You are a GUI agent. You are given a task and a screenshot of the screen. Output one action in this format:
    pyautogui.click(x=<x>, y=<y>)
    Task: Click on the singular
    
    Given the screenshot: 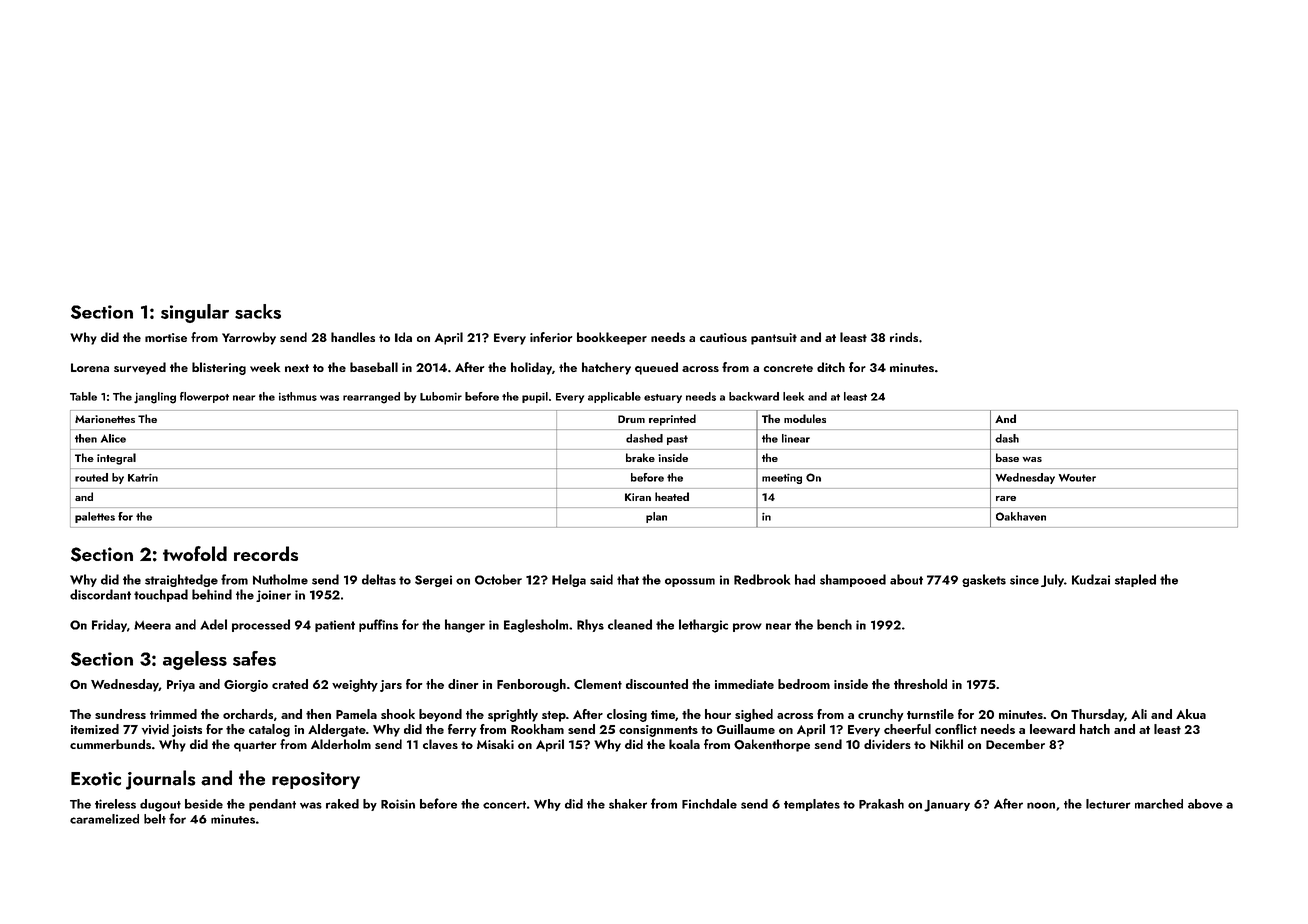 What is the action you would take?
    pyautogui.click(x=195, y=313)
